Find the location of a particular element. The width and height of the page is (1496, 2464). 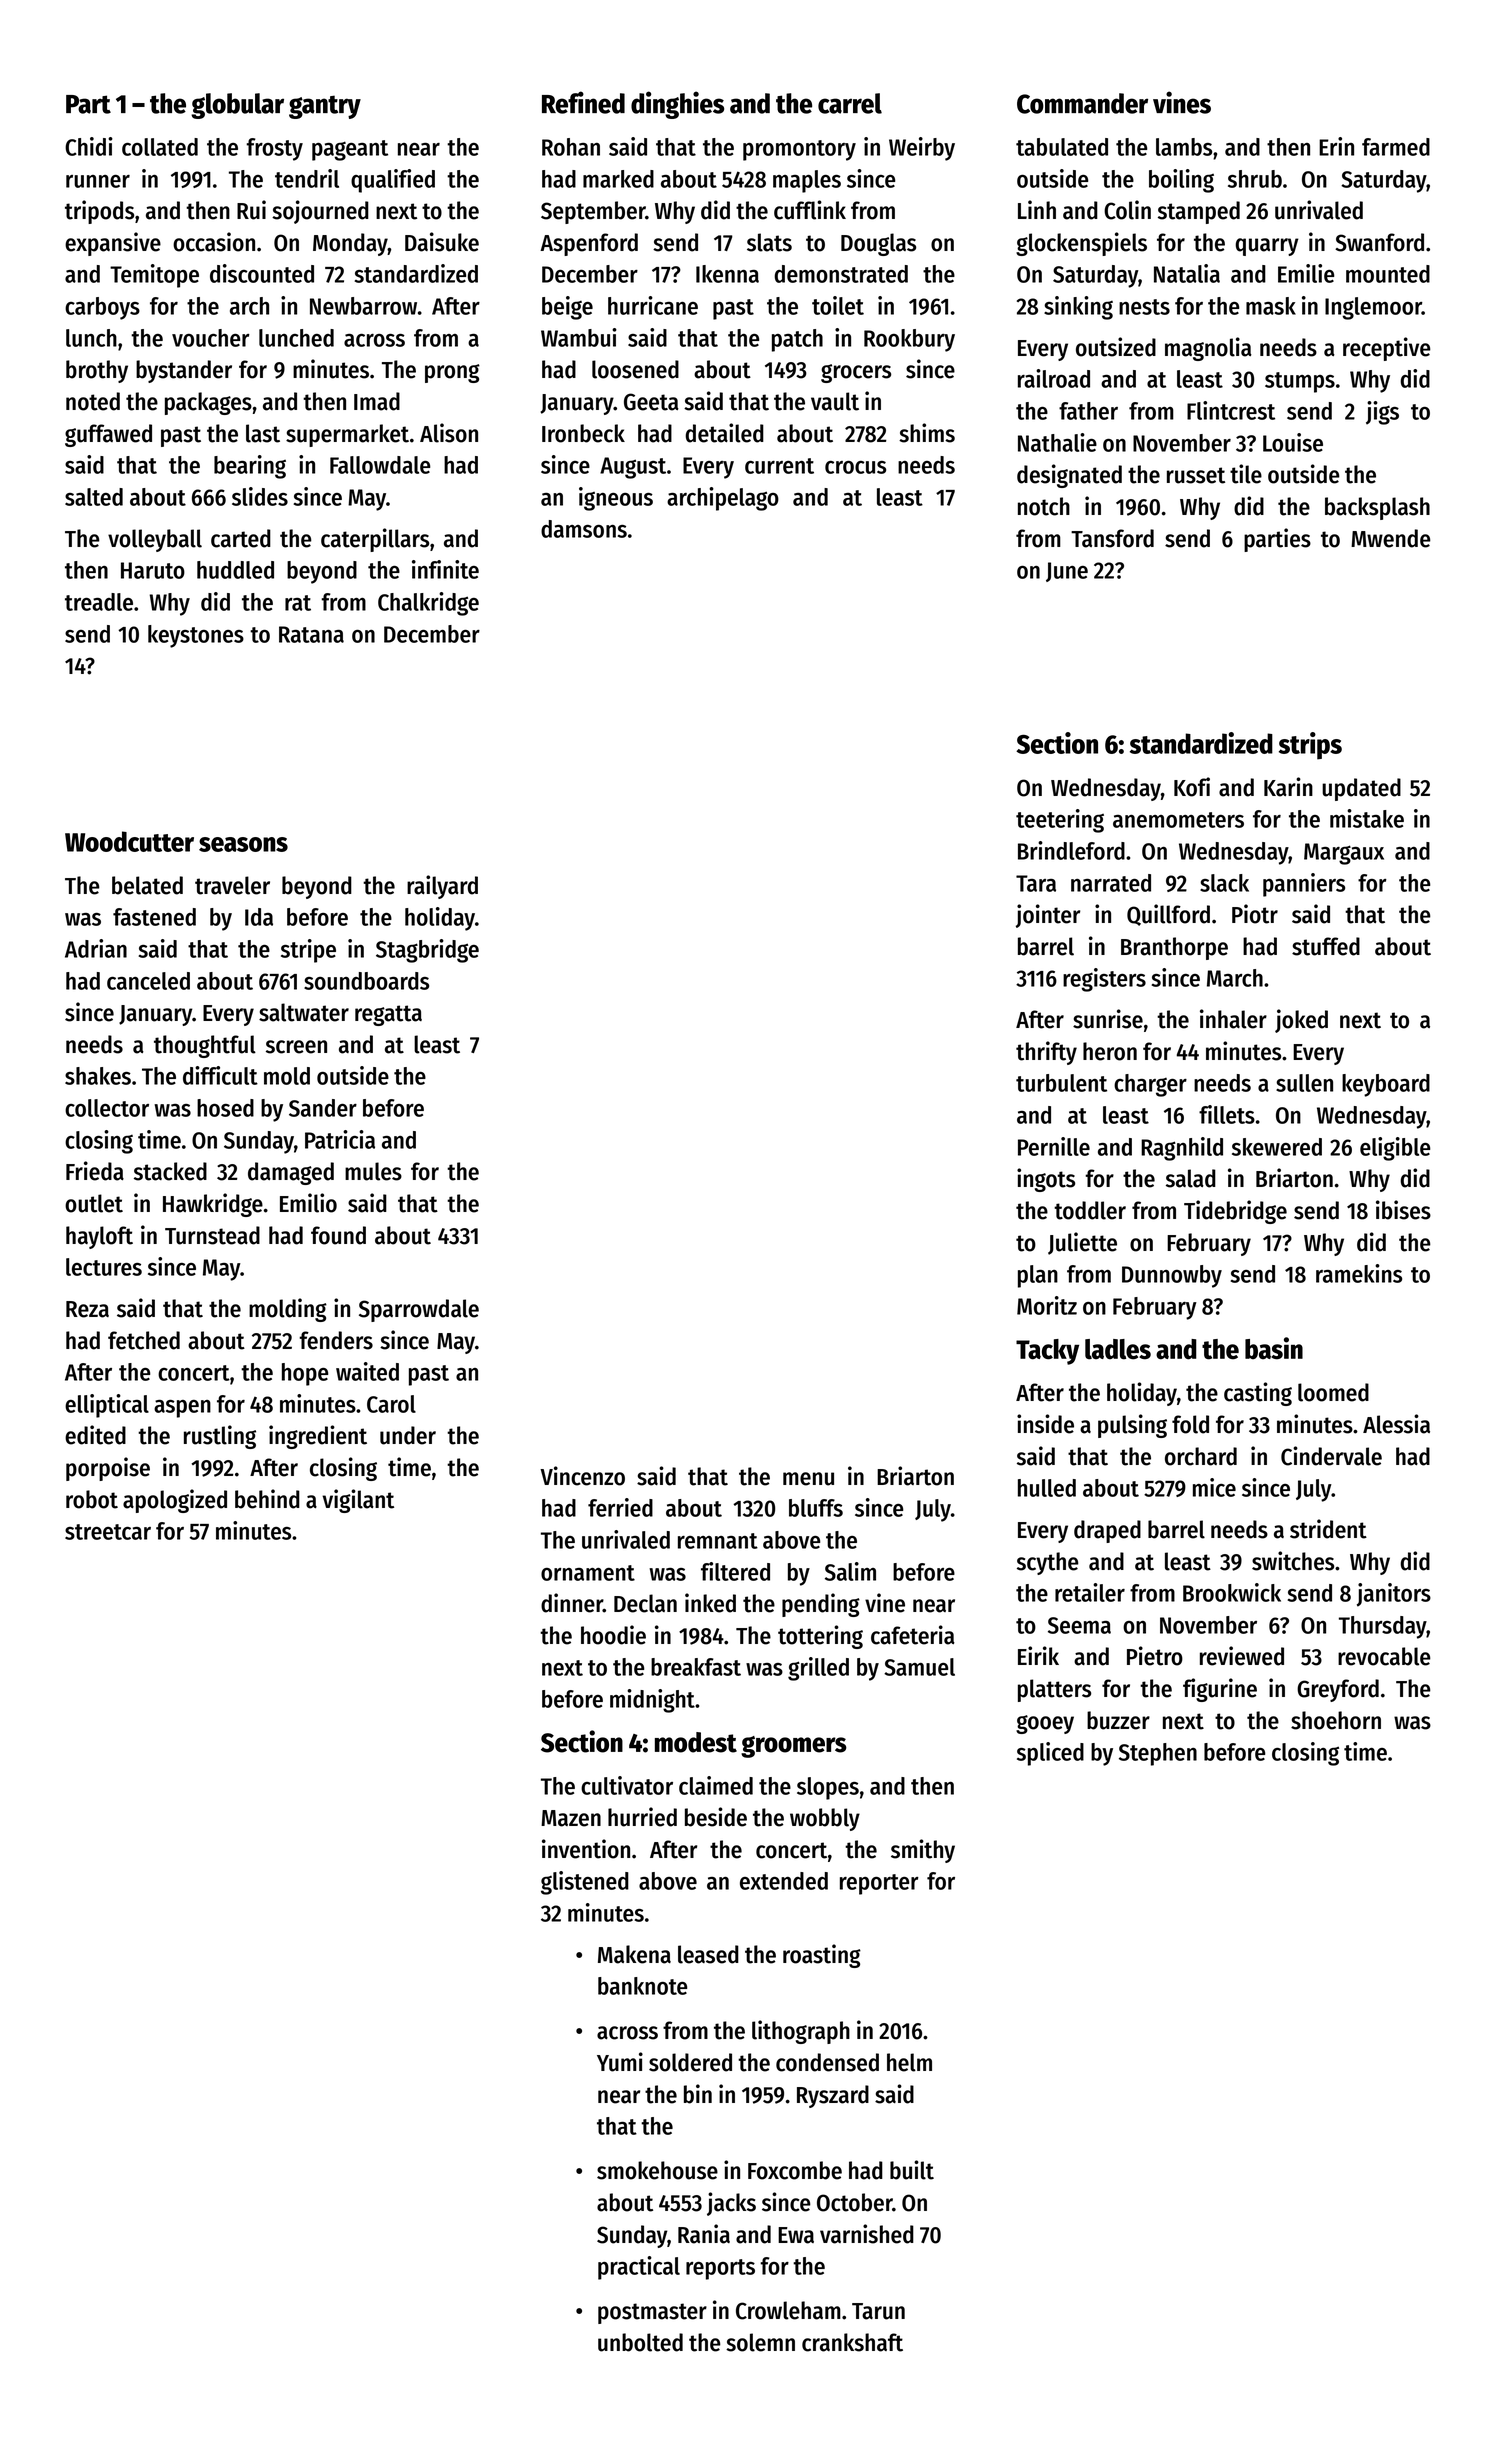

lambs is located at coordinates (1184, 147).
